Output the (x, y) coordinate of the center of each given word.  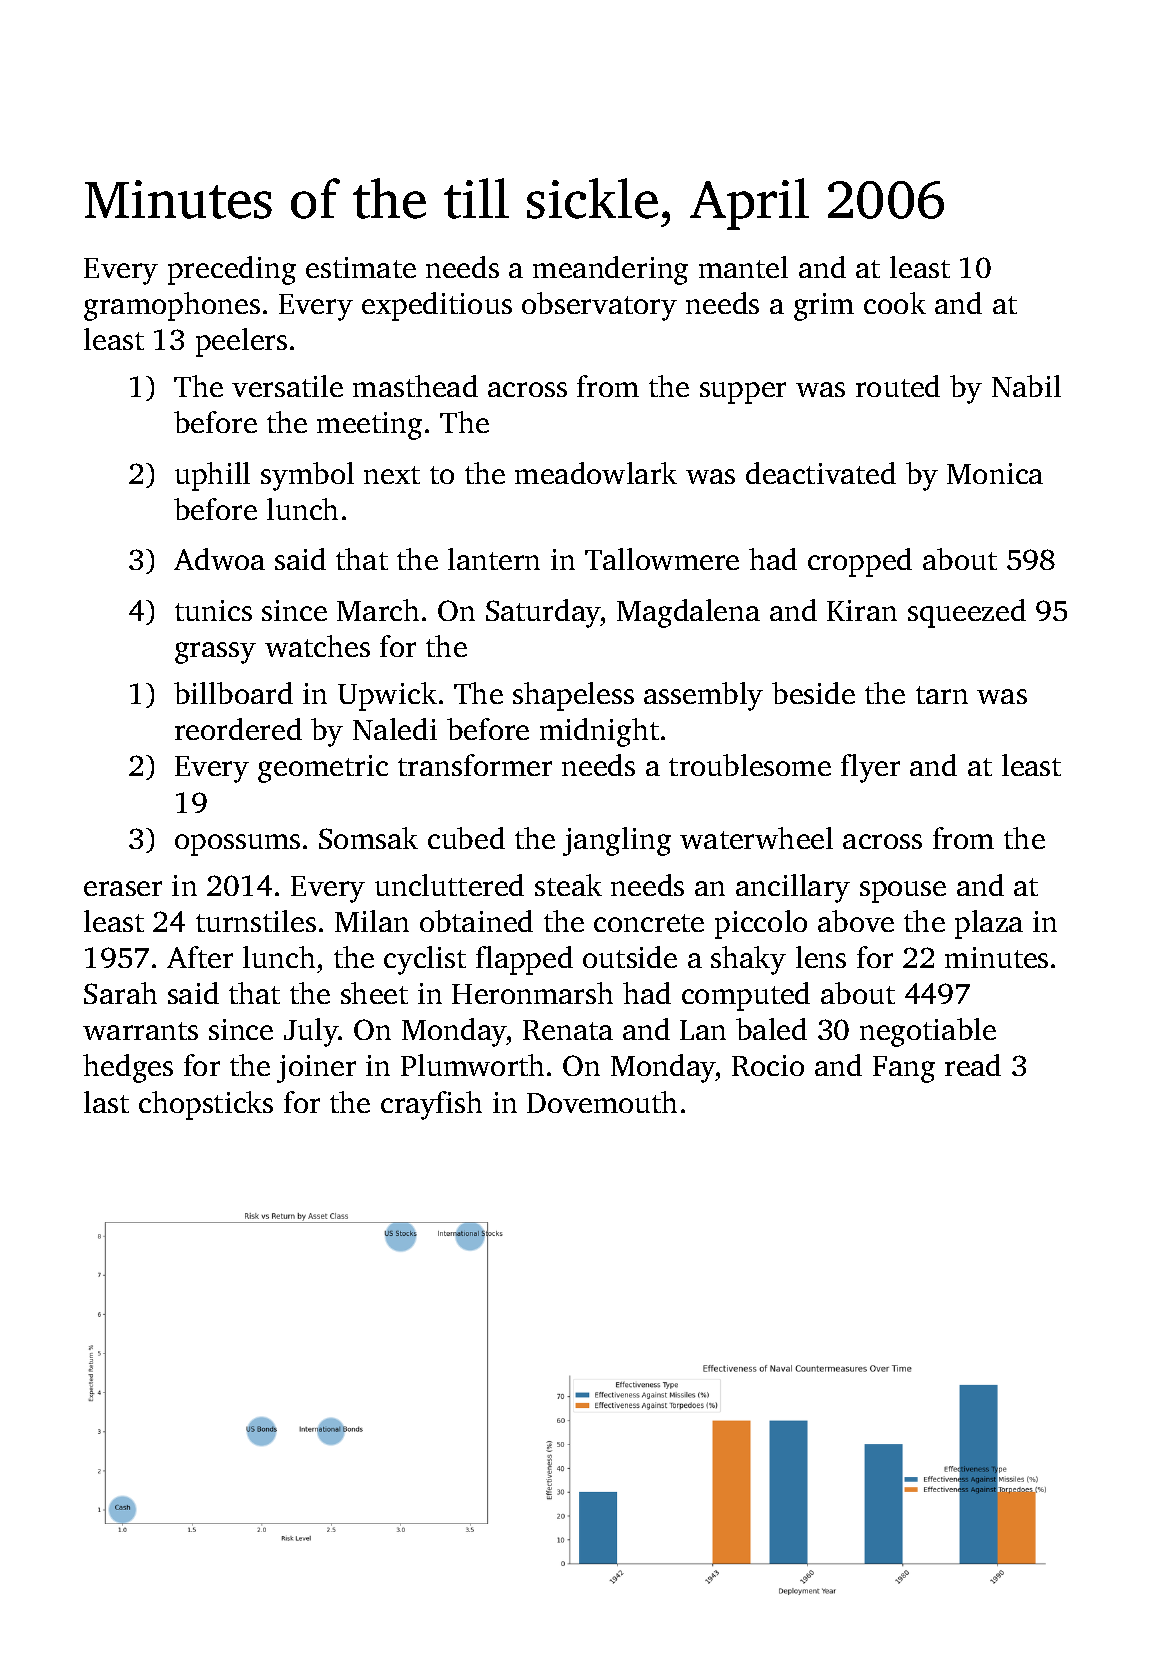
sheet (374, 993)
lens (821, 957)
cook (895, 303)
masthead (415, 386)
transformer (475, 765)
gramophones (172, 306)
